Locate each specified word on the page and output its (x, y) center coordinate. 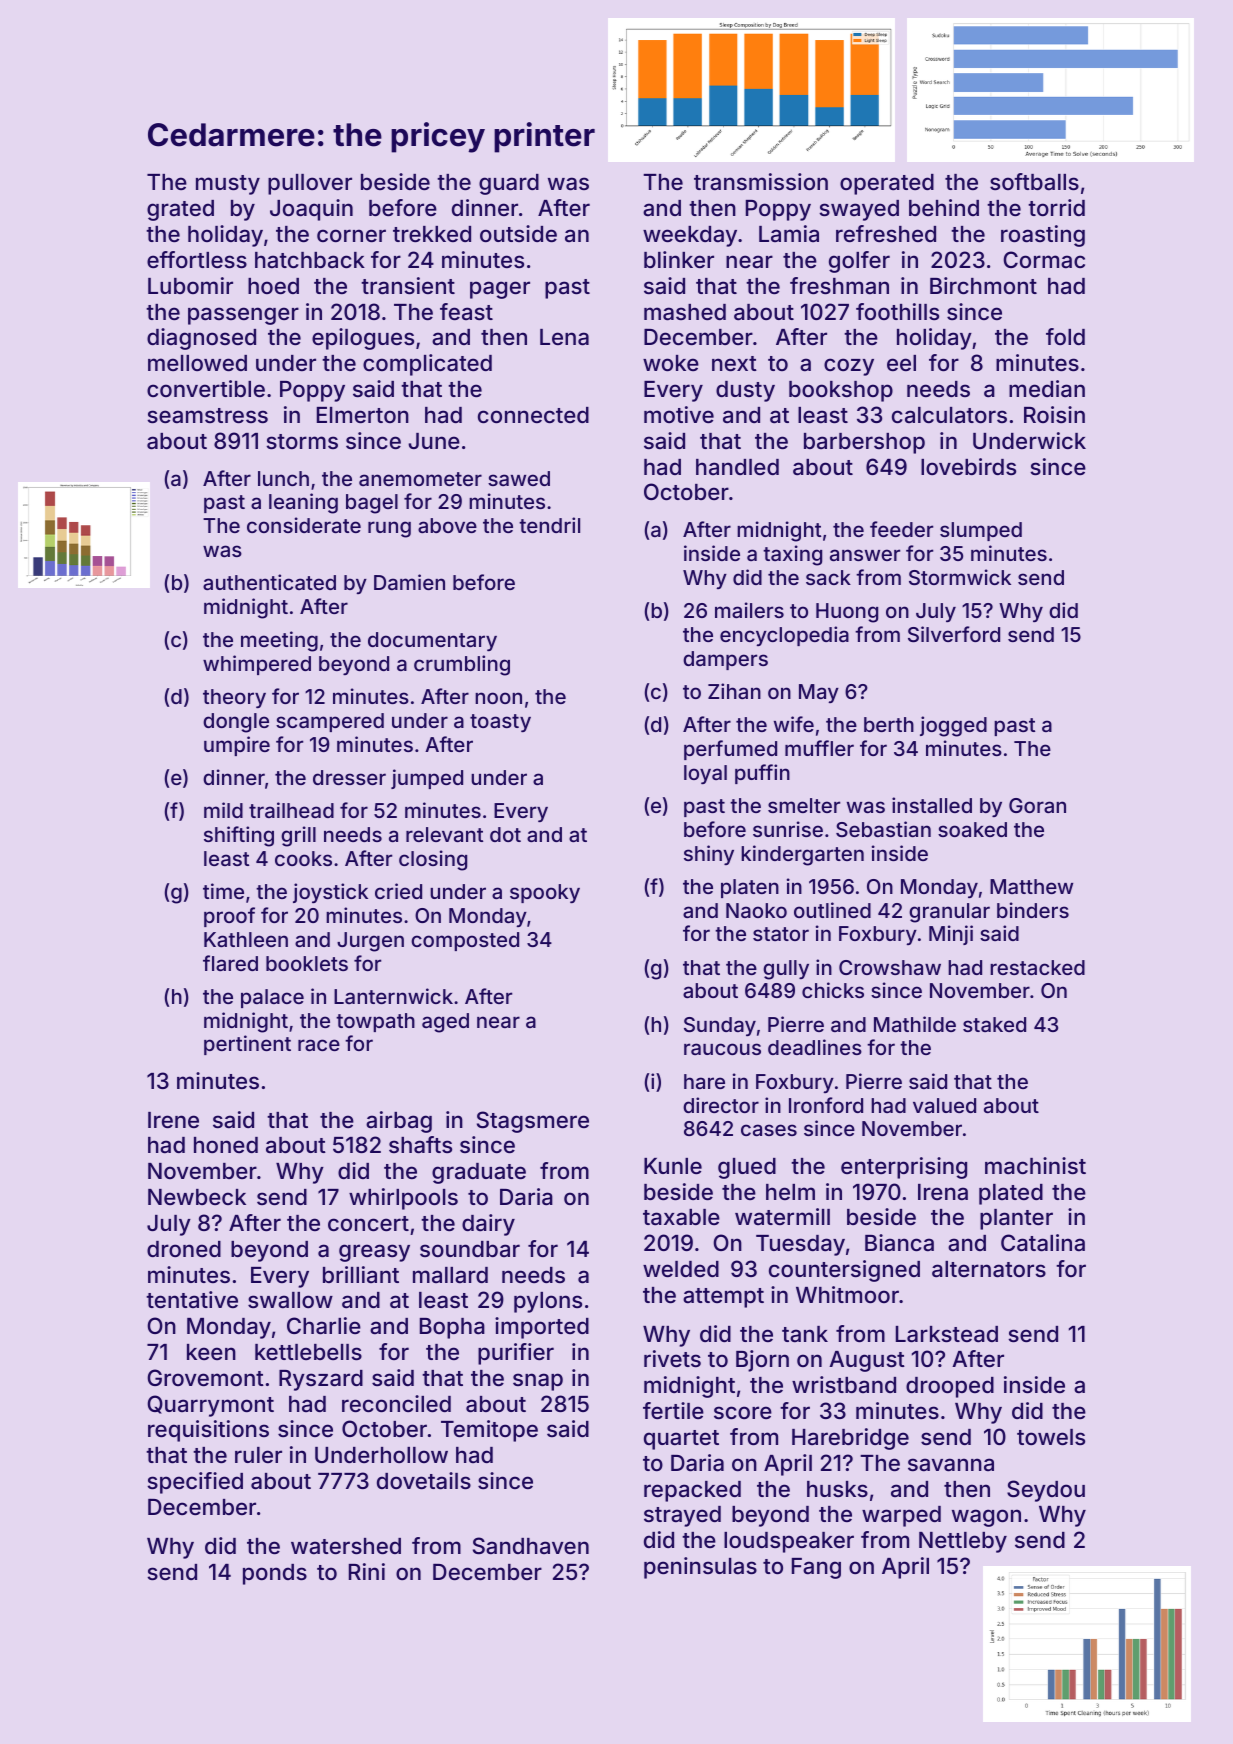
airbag (399, 1122)
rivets (672, 1358)
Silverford (954, 634)
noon (498, 698)
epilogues (363, 339)
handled (737, 467)
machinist (1035, 1166)
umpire (237, 746)
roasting (1043, 236)
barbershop (864, 443)
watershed (346, 1546)
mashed (685, 312)
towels (1051, 1437)
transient (408, 286)
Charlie (324, 1326)
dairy (488, 1225)
